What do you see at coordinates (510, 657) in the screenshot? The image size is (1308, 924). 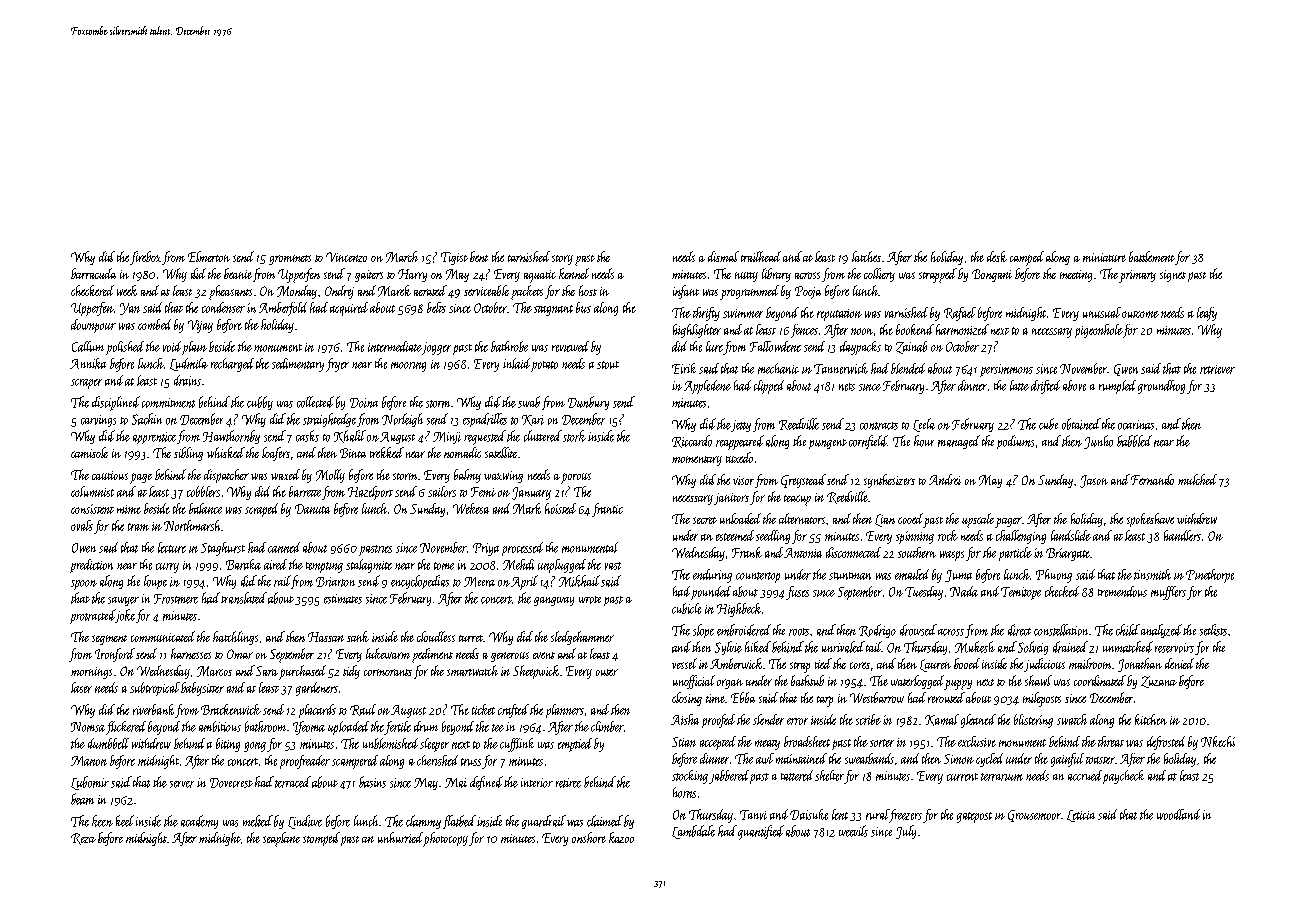 I see `generous` at bounding box center [510, 657].
